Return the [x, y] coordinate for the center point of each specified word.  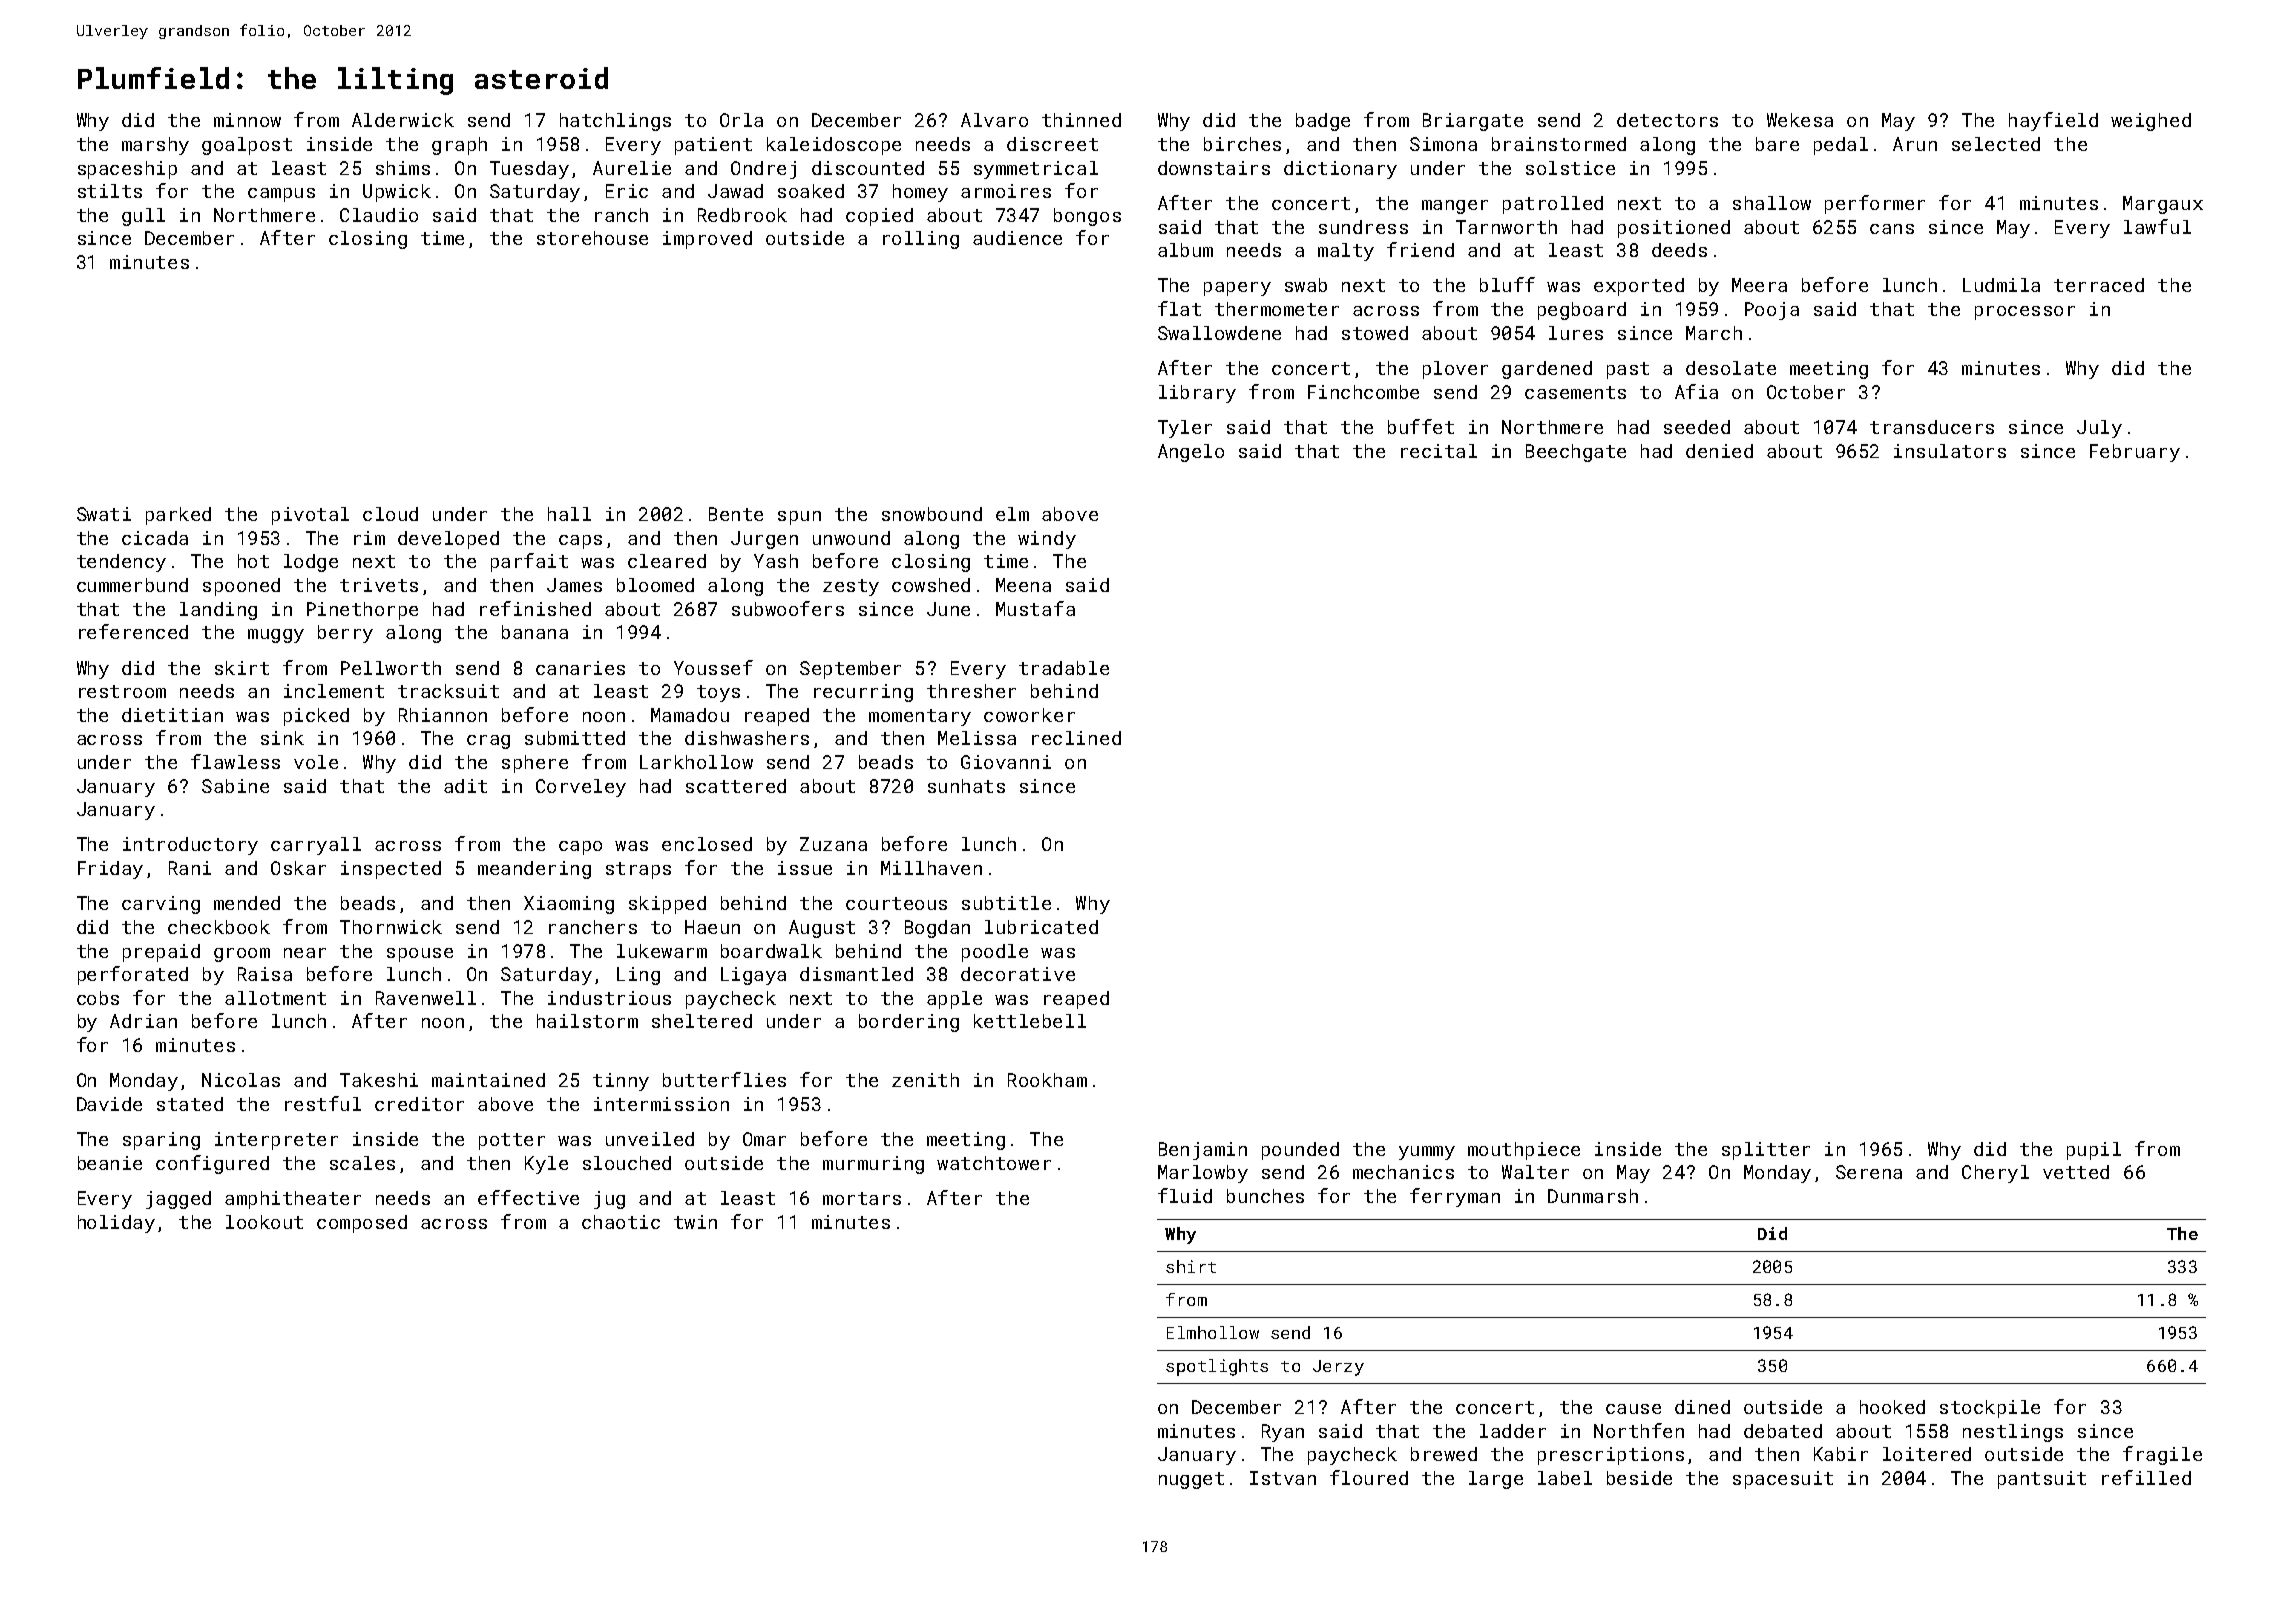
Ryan [1283, 1433]
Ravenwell [426, 998]
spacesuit [1783, 1480]
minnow [247, 120]
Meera [1759, 285]
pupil [2094, 1151]
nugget [1191, 1480]
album [1185, 250]
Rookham [1047, 1080]
